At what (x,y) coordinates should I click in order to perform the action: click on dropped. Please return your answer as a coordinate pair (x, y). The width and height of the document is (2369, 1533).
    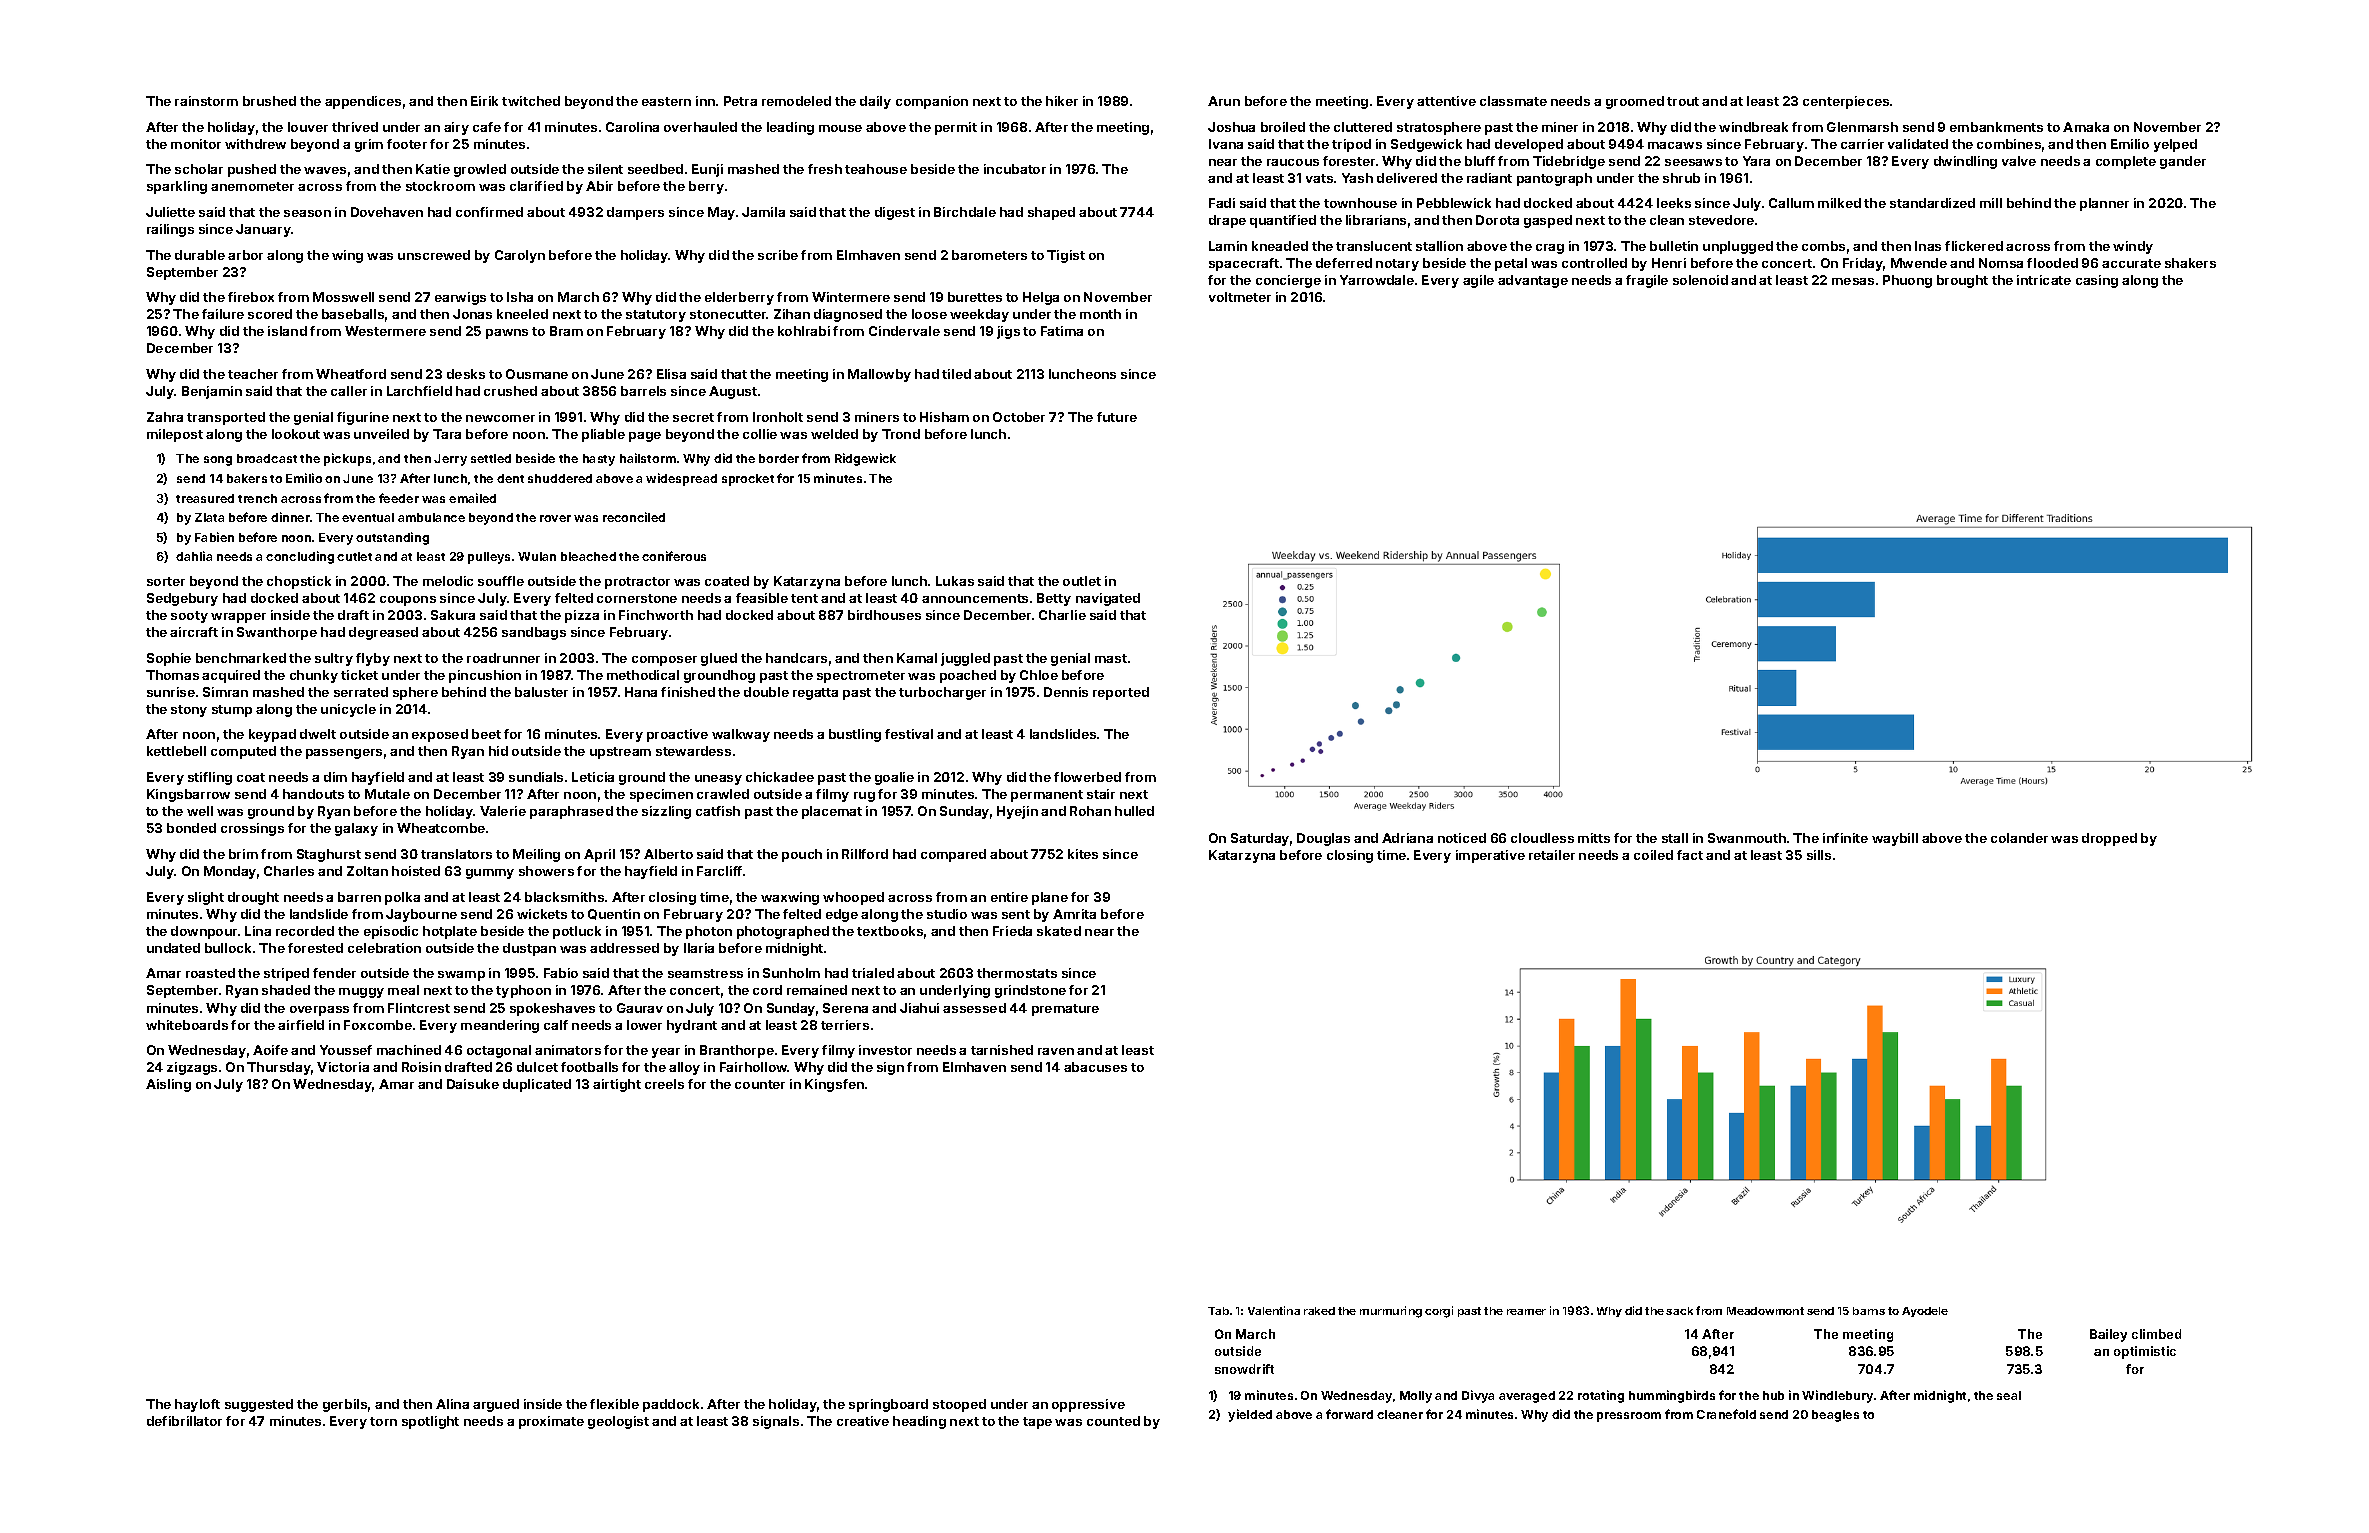
    Looking at the image, I should click on (2109, 839).
